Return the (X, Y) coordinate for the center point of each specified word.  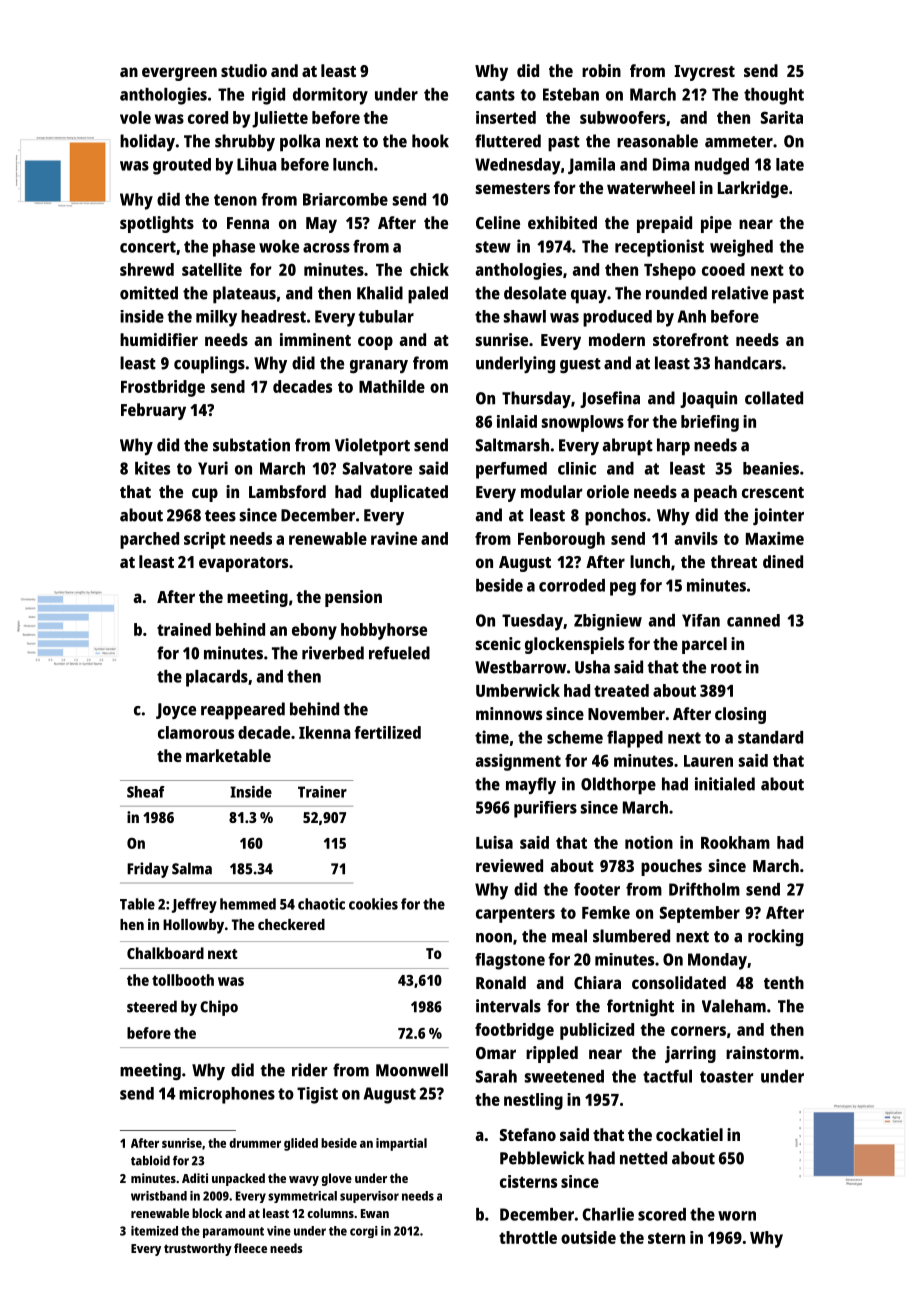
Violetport (372, 447)
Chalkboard (165, 953)
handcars (748, 363)
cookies (373, 904)
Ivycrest (704, 73)
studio (244, 70)
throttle (528, 1237)
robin (601, 70)
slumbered (631, 936)
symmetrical (302, 1197)
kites (152, 468)
